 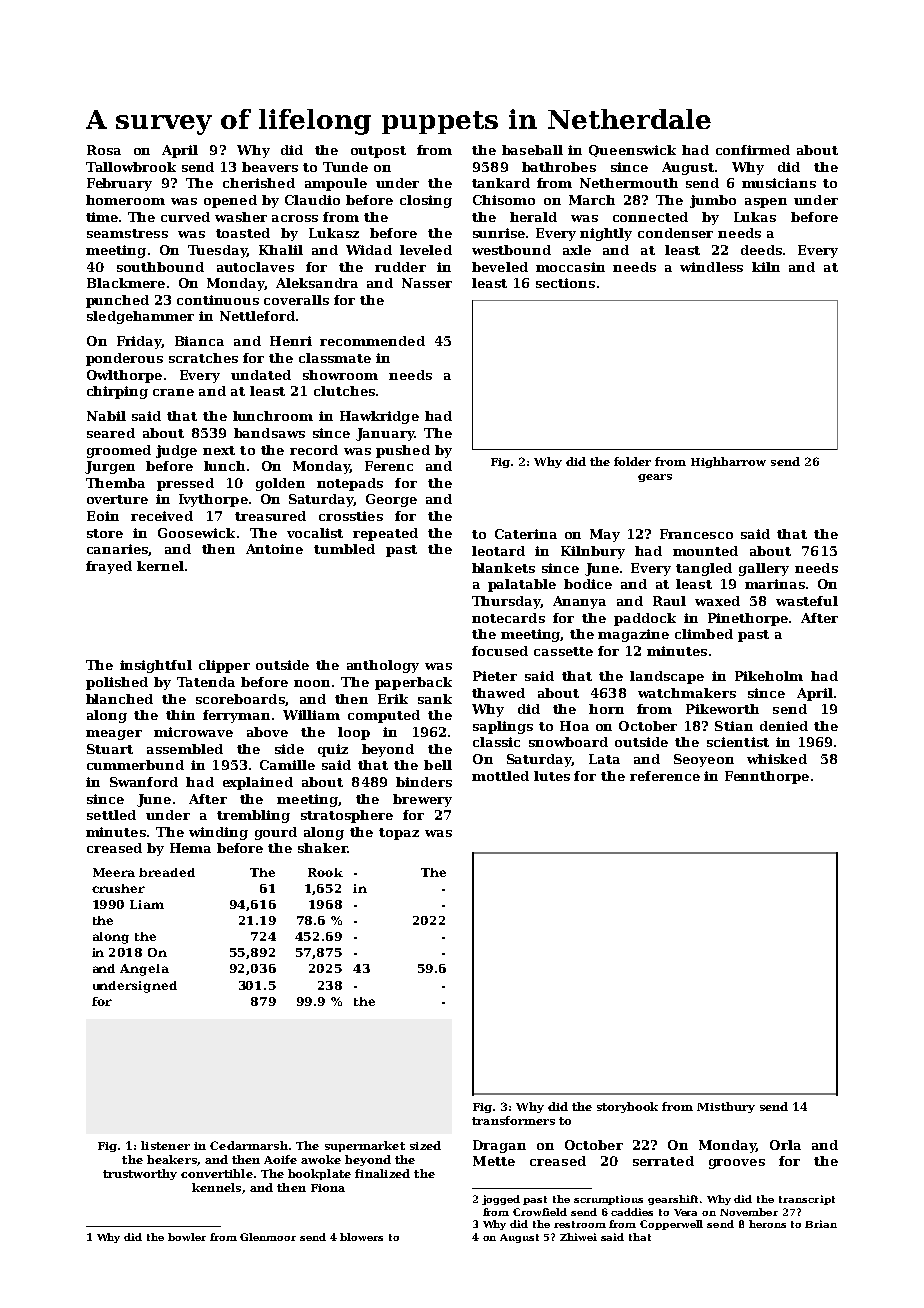 What do you see at coordinates (426, 250) in the screenshot?
I see `leveled` at bounding box center [426, 250].
